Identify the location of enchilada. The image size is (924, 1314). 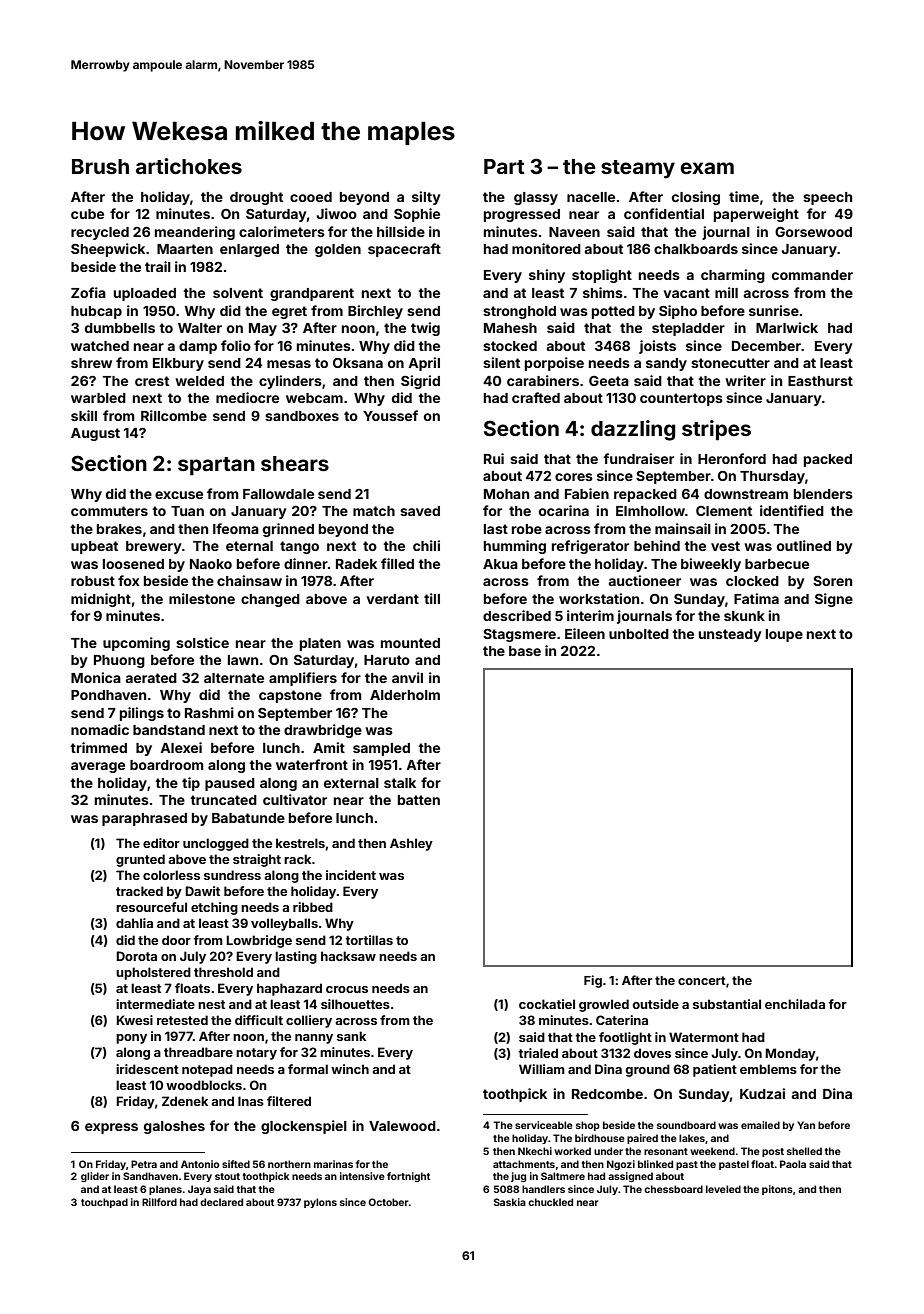
(795, 1004).
